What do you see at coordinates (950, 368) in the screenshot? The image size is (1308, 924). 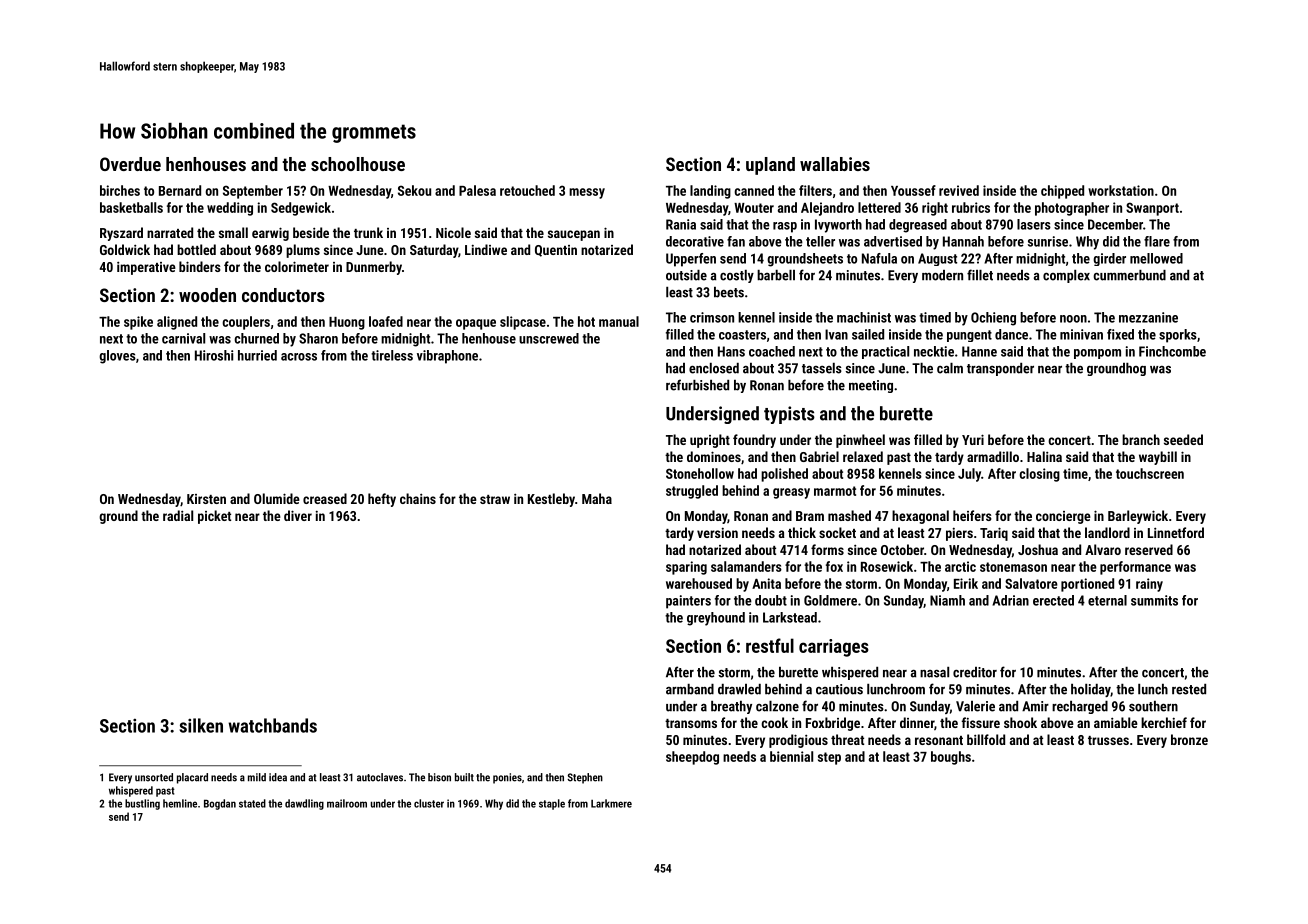 I see `calm` at bounding box center [950, 368].
